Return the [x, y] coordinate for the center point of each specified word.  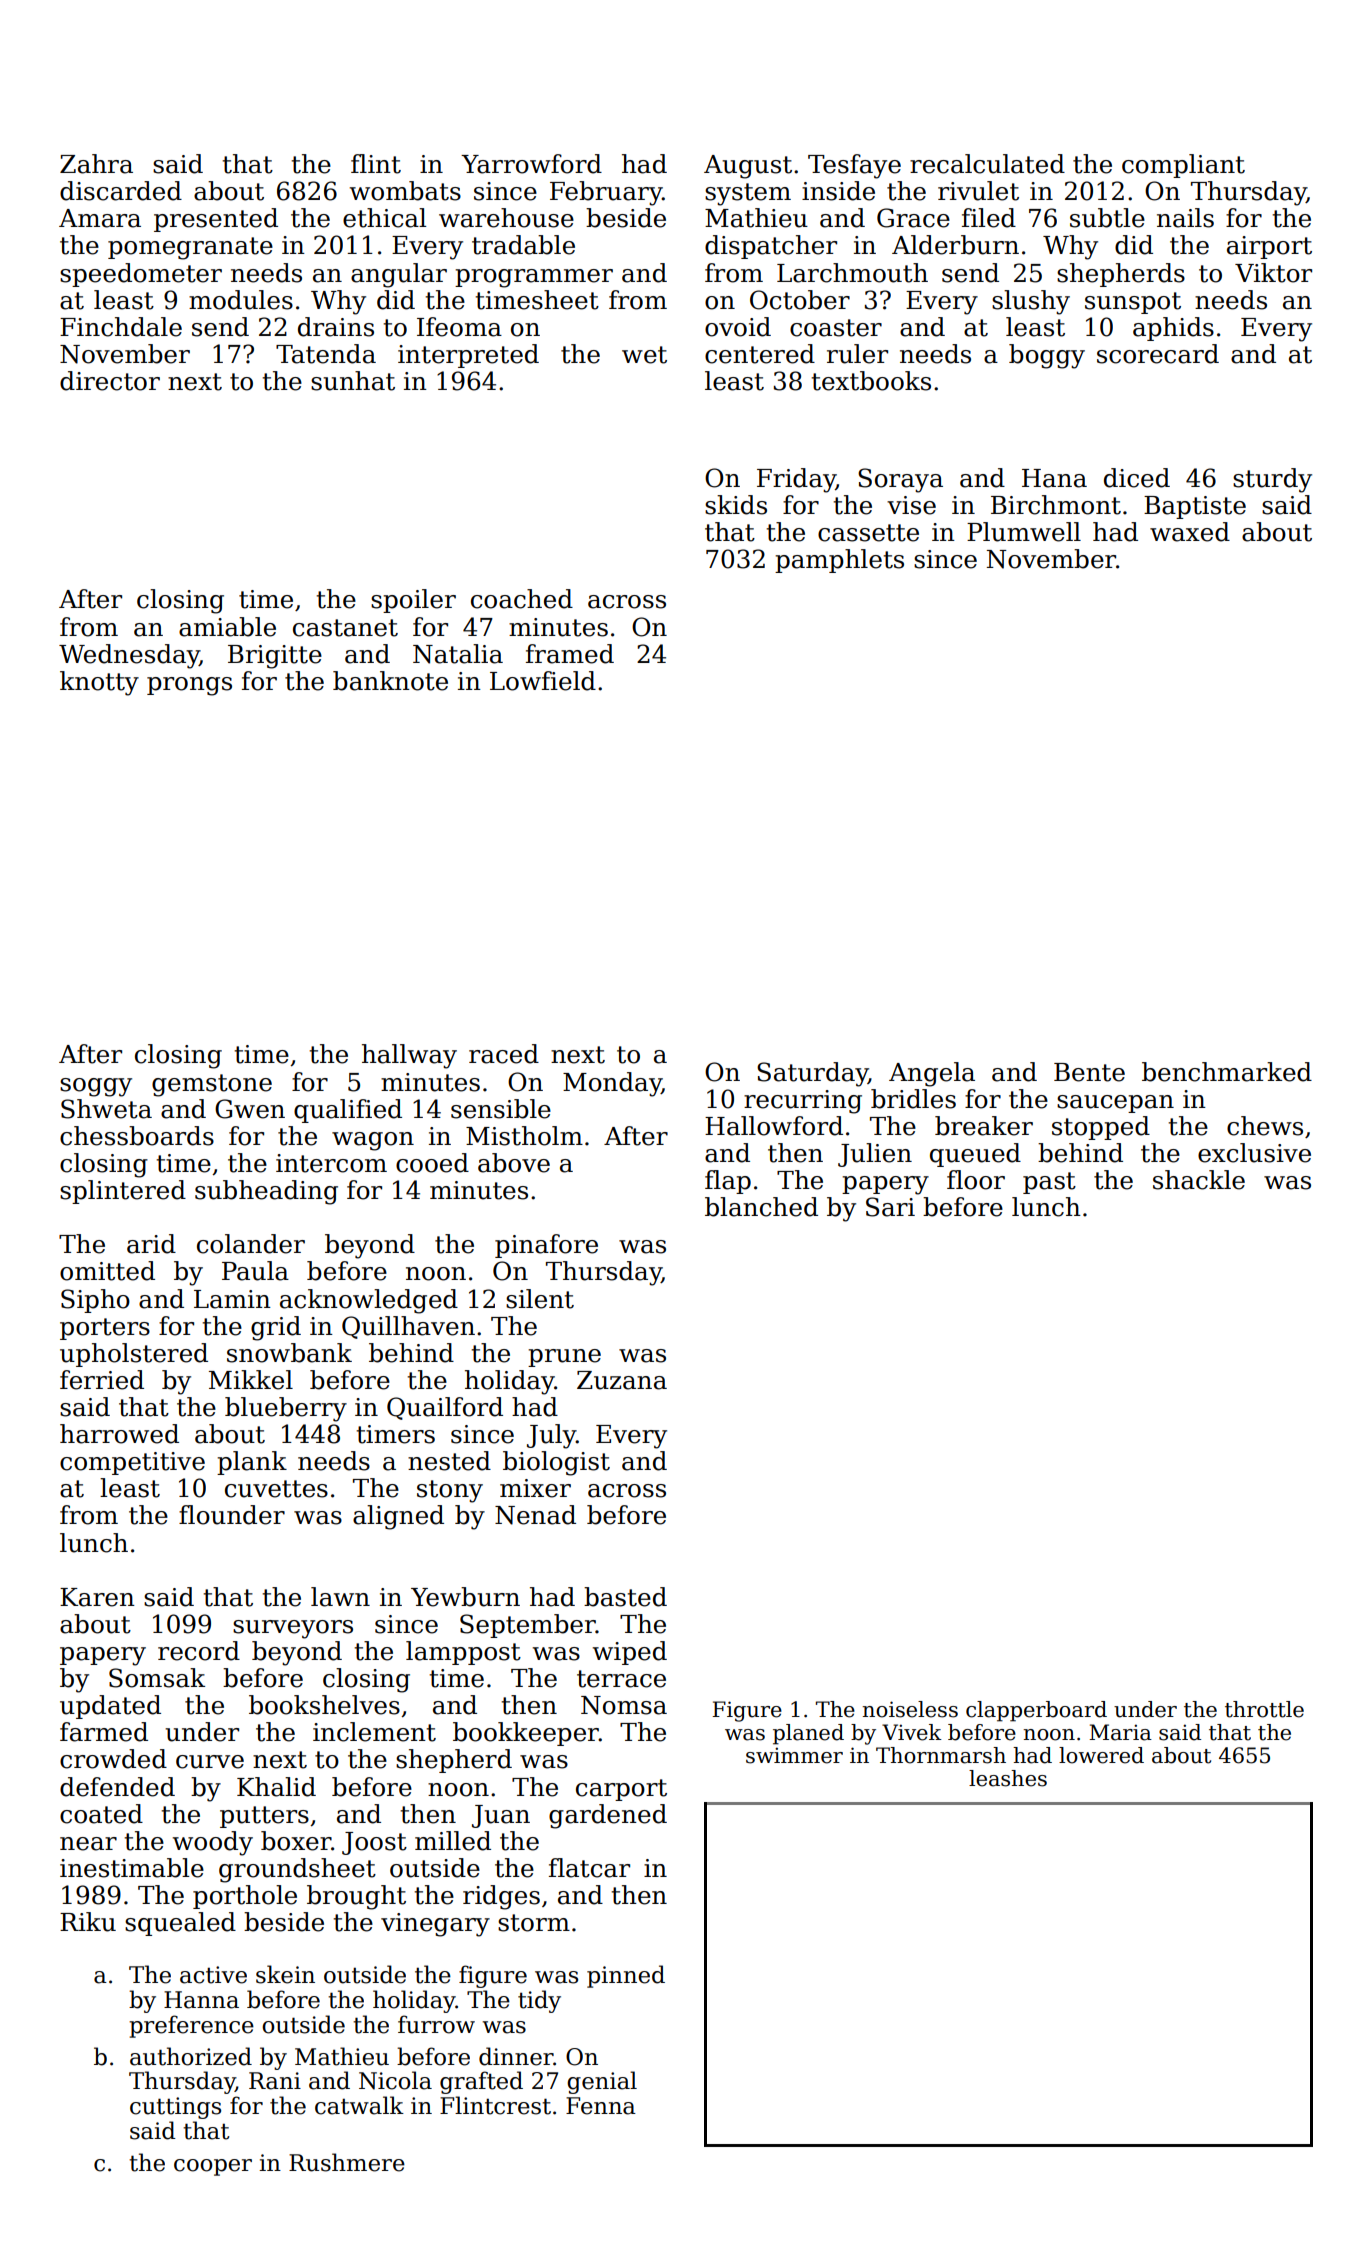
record [199, 1651]
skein [285, 1974]
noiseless [910, 1709]
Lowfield [543, 681]
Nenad [535, 1515]
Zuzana [622, 1380]
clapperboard [1036, 1711]
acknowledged [369, 1301]
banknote [390, 681]
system [748, 194]
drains [336, 327]
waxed [1190, 532]
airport [1269, 247]
